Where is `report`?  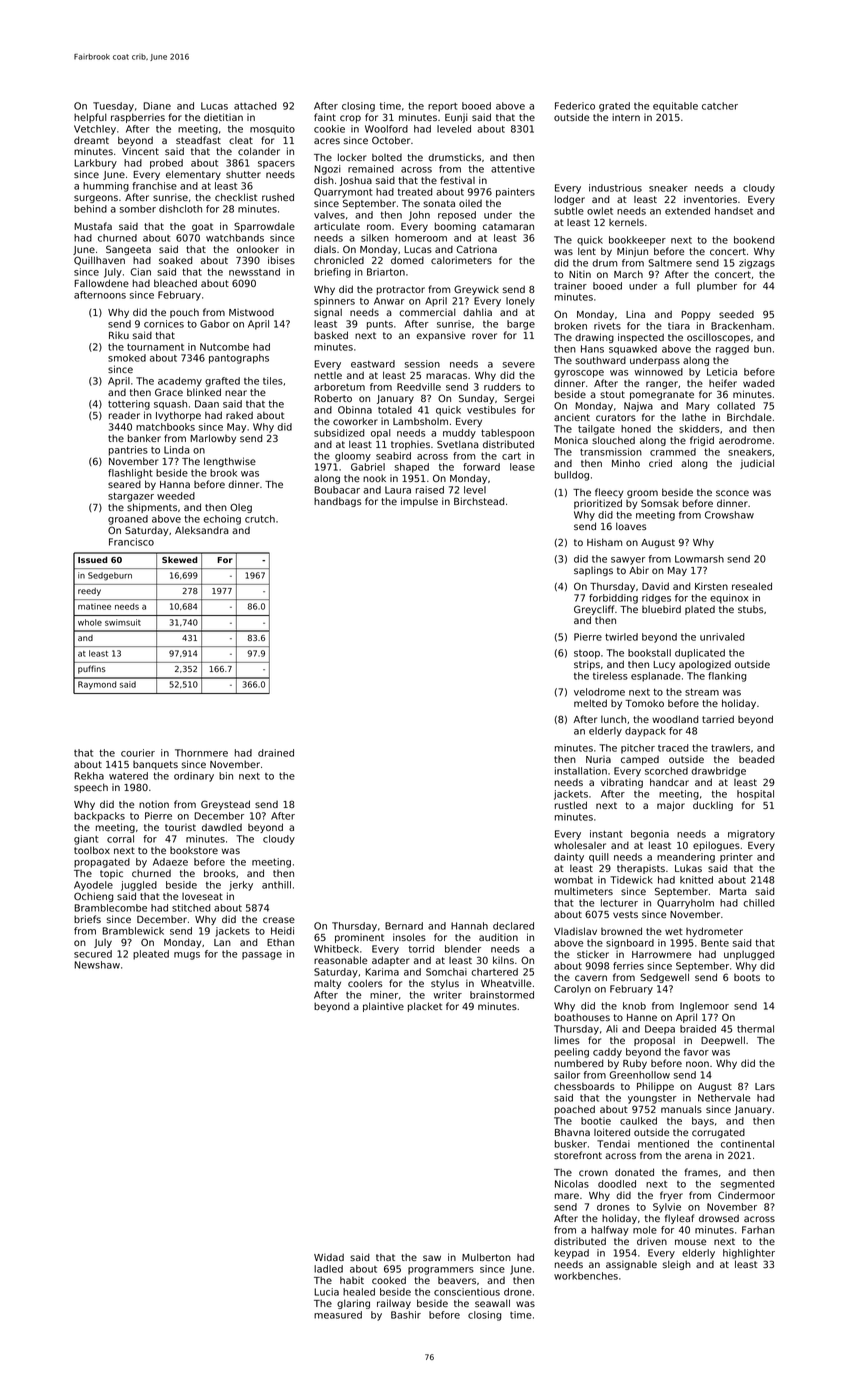 report is located at coordinates (443, 107).
